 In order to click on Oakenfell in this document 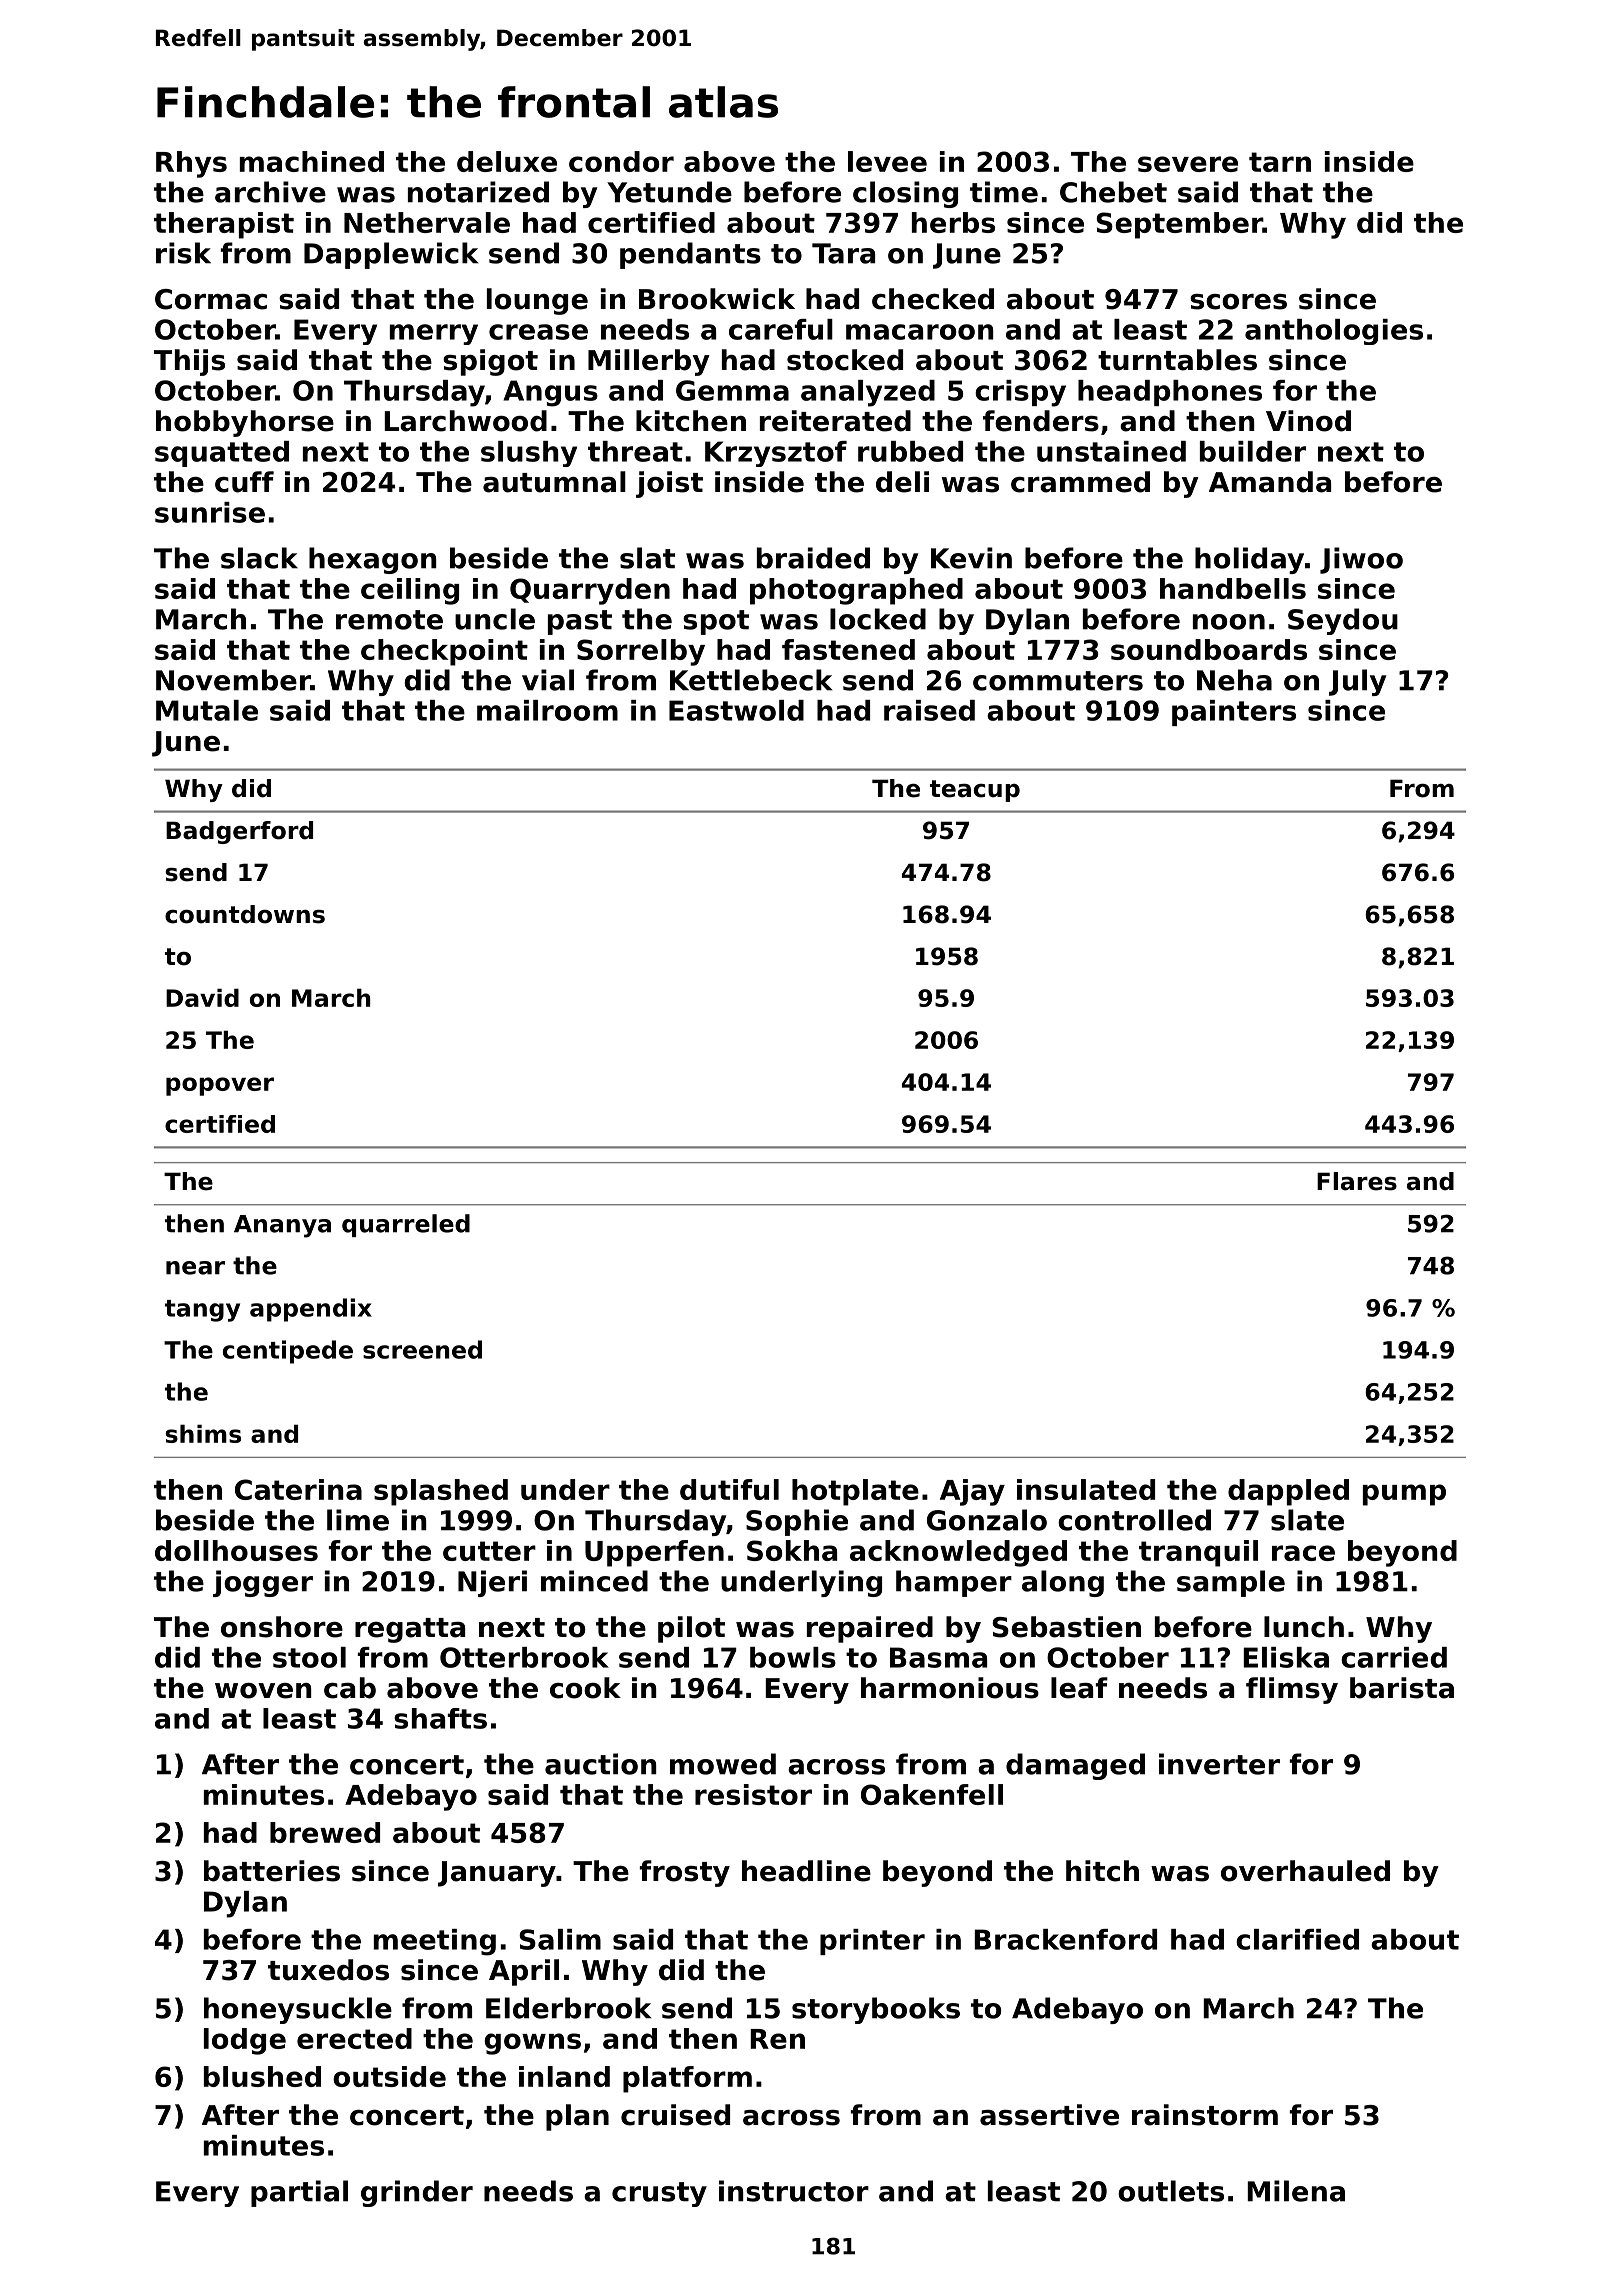, I will do `click(932, 1794)`.
